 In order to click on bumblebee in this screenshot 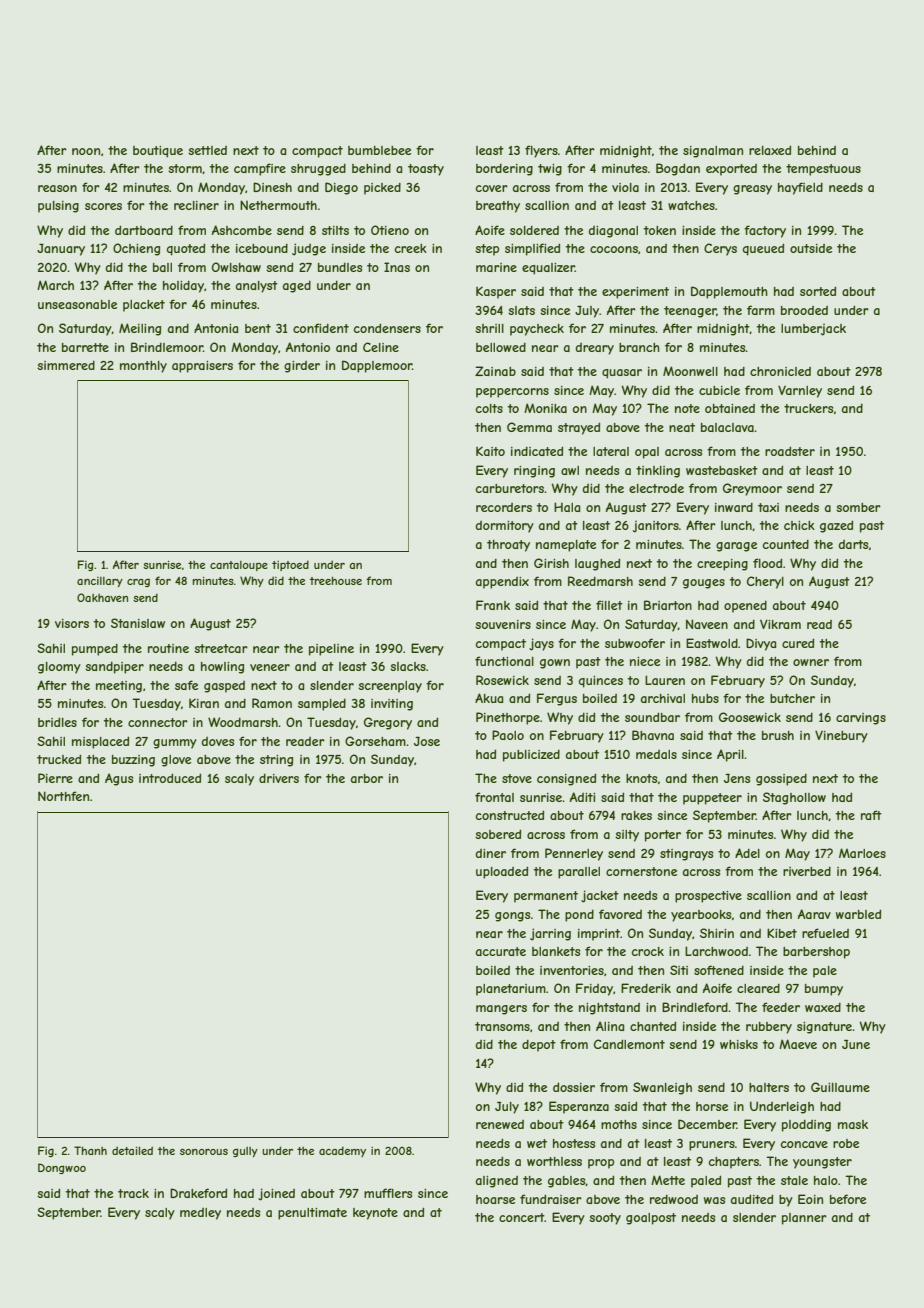, I will do `click(379, 150)`.
